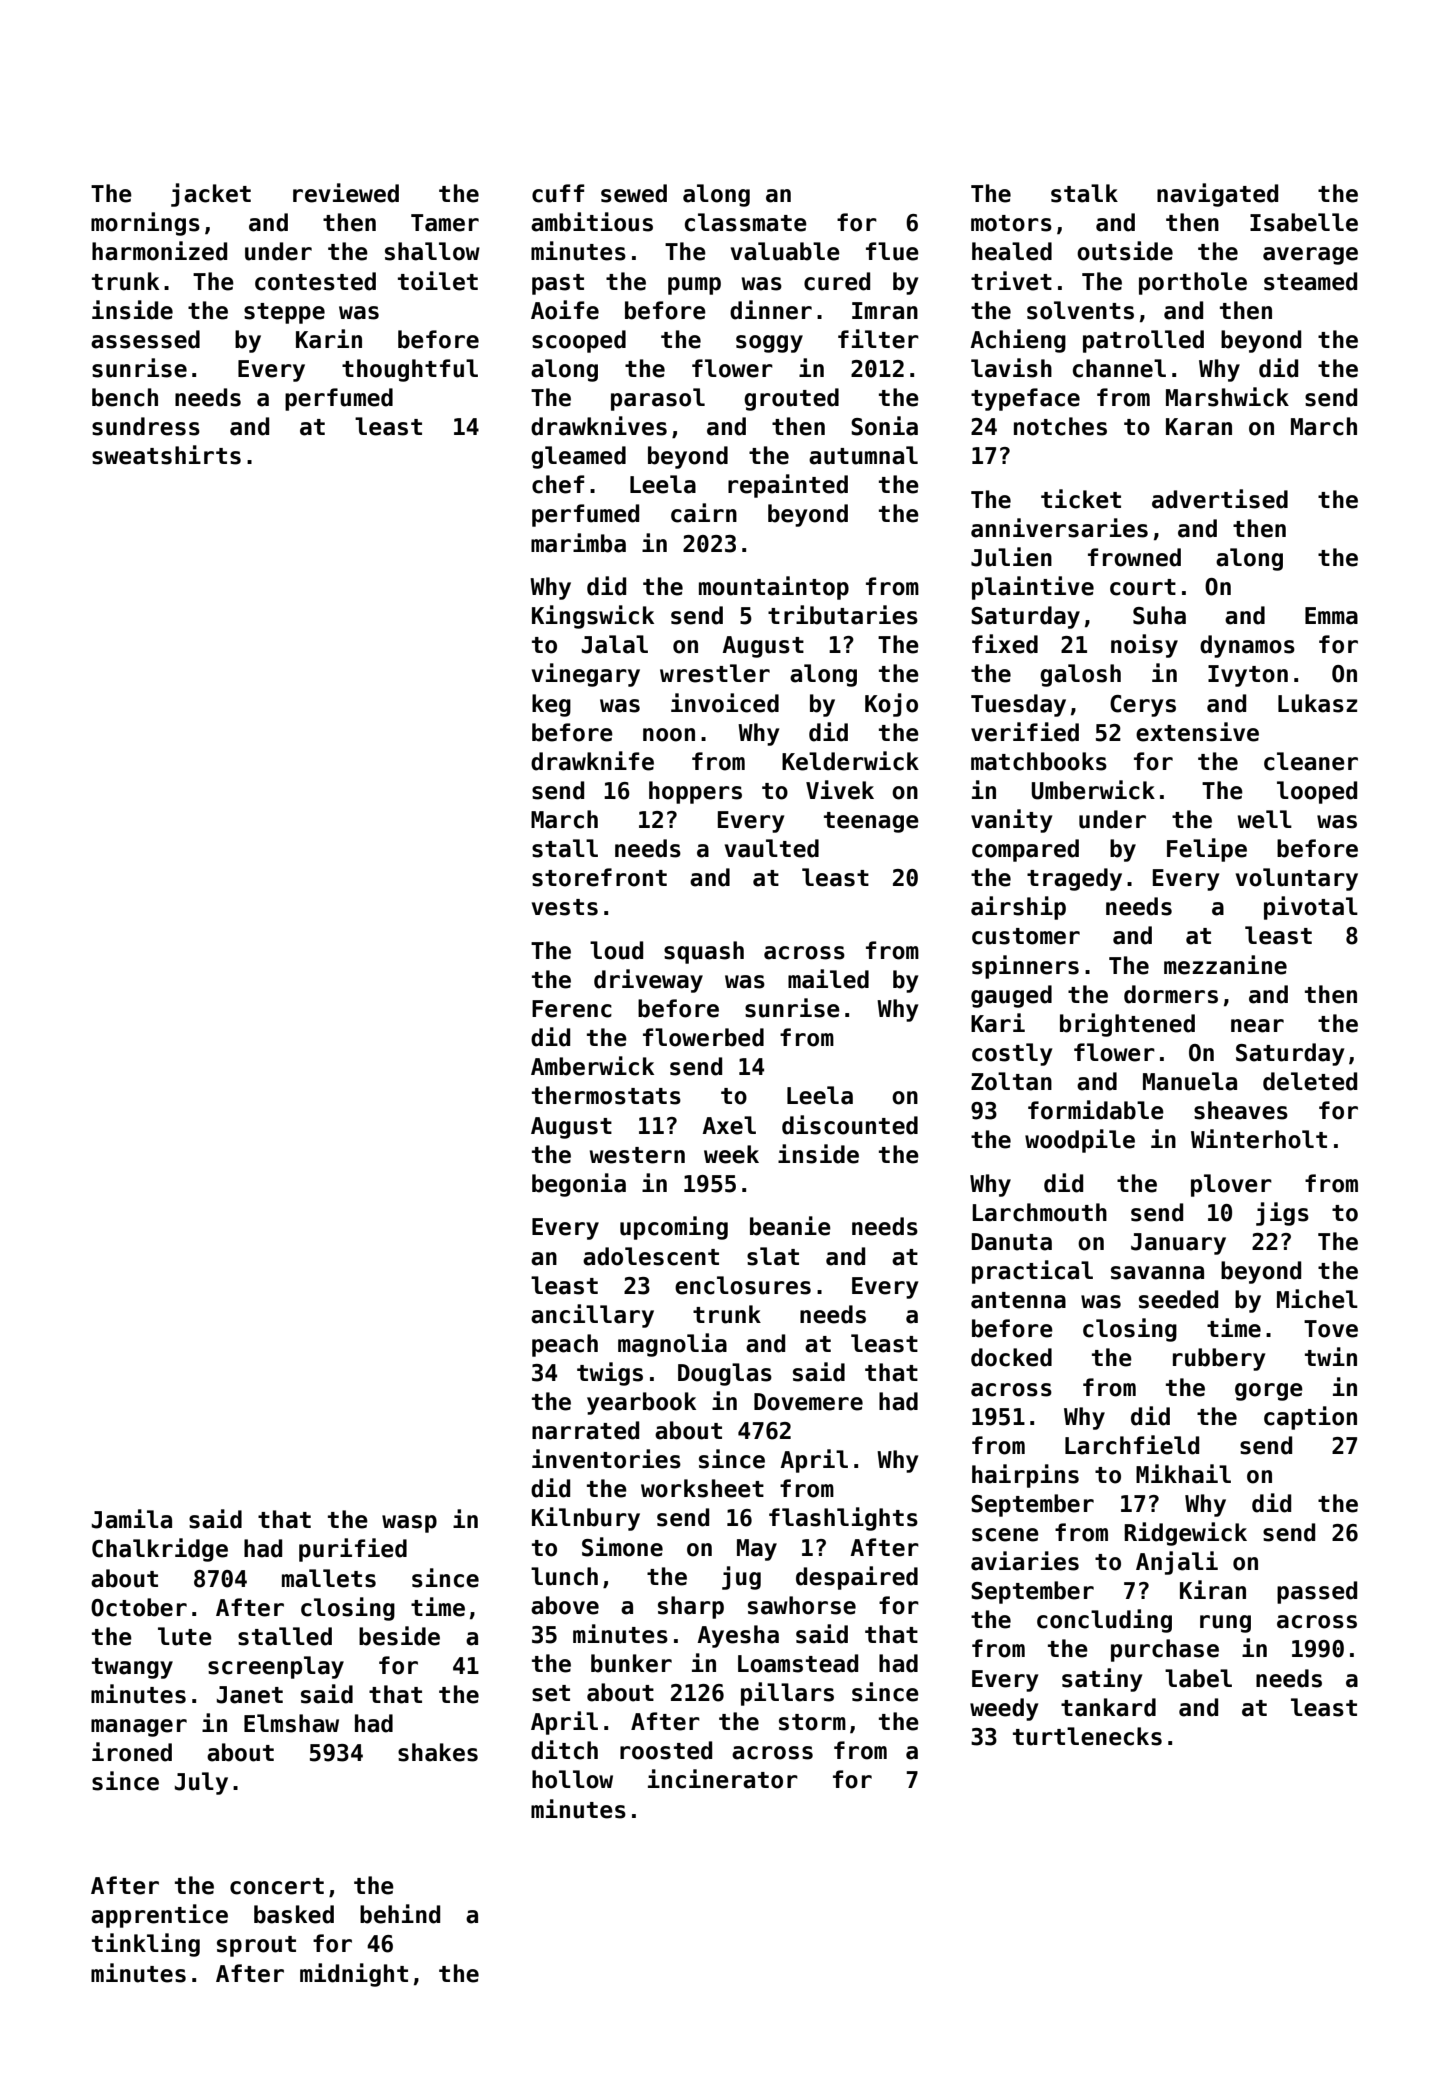  What do you see at coordinates (585, 1430) in the screenshot?
I see `narrated` at bounding box center [585, 1430].
